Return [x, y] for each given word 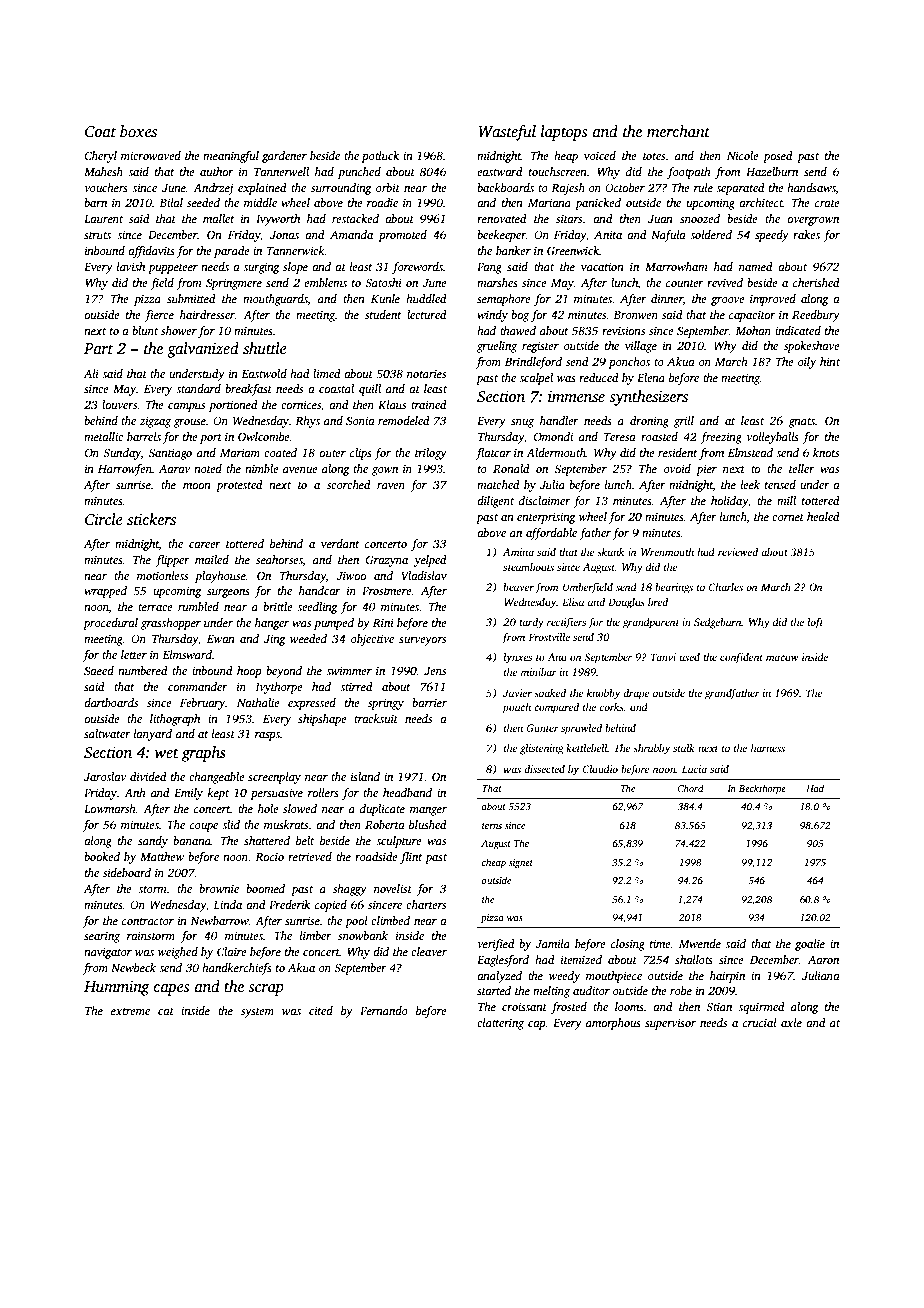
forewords [417, 268]
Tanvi [663, 657]
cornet [788, 517]
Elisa [573, 602]
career [204, 545]
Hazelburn [772, 171]
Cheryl [101, 157]
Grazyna [387, 561]
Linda [227, 904]
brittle [278, 606]
